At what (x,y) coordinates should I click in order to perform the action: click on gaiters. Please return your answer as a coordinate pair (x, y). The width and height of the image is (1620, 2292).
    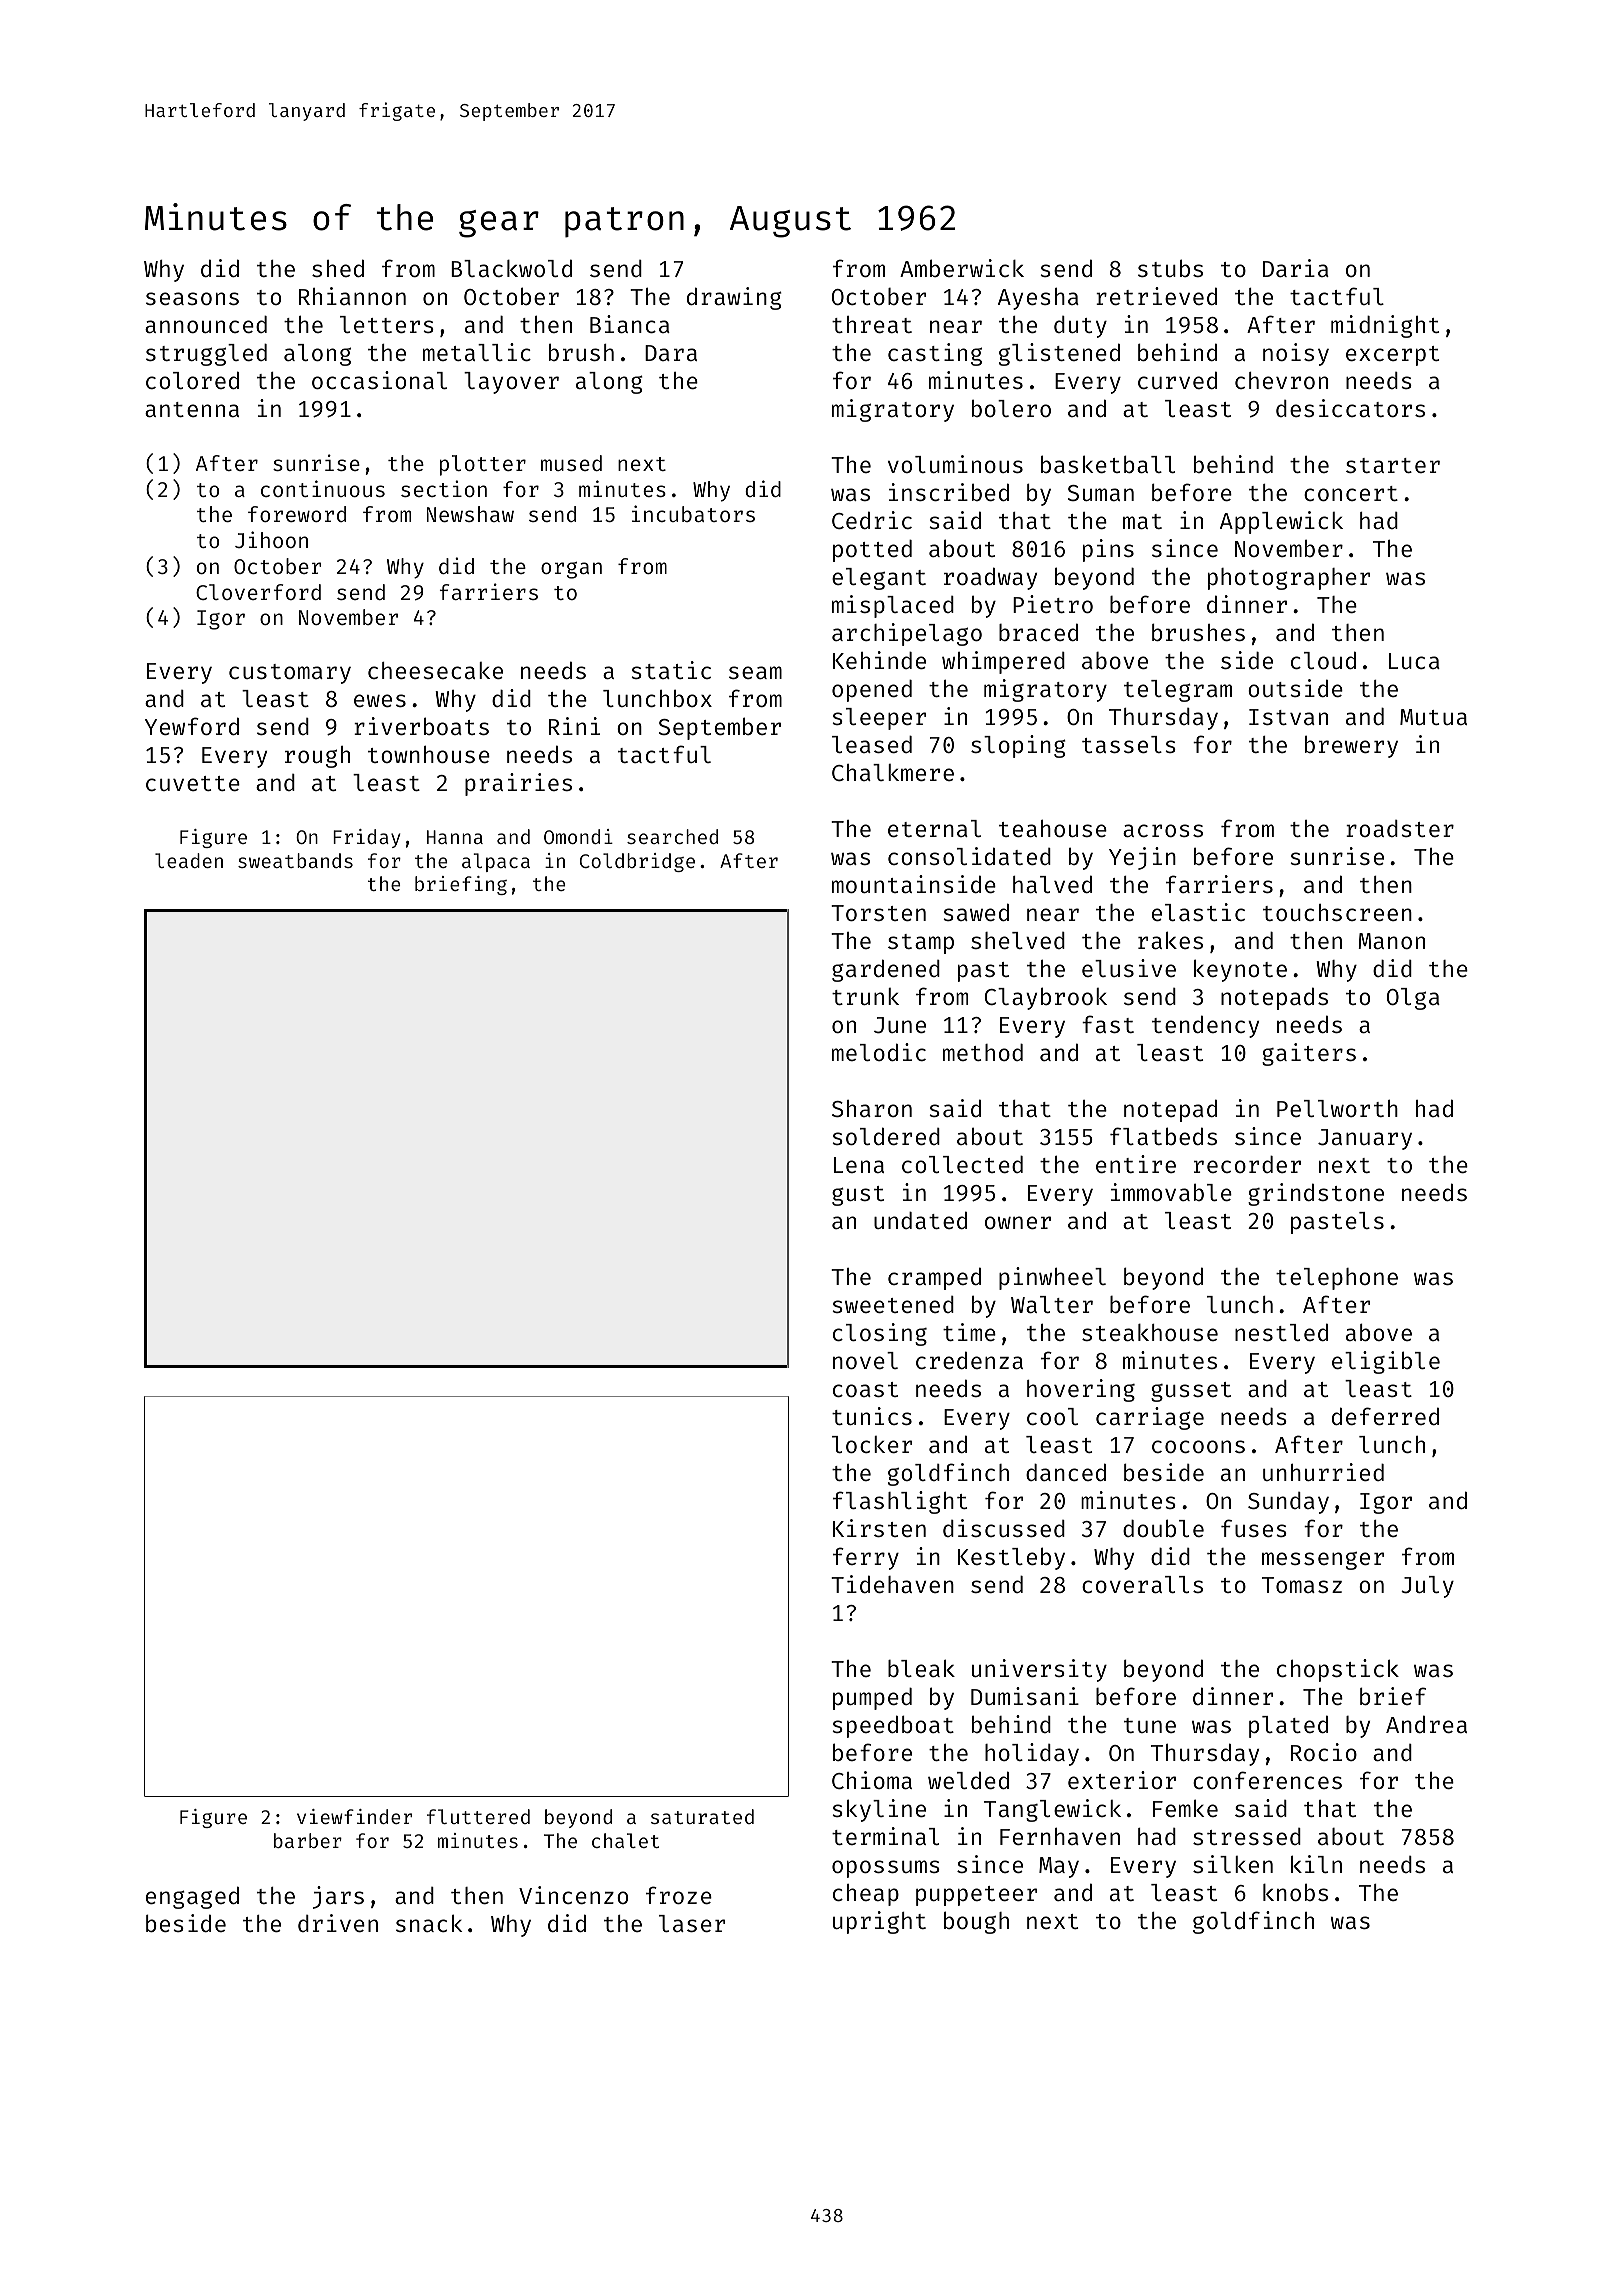
    Looking at the image, I should click on (1309, 1054).
